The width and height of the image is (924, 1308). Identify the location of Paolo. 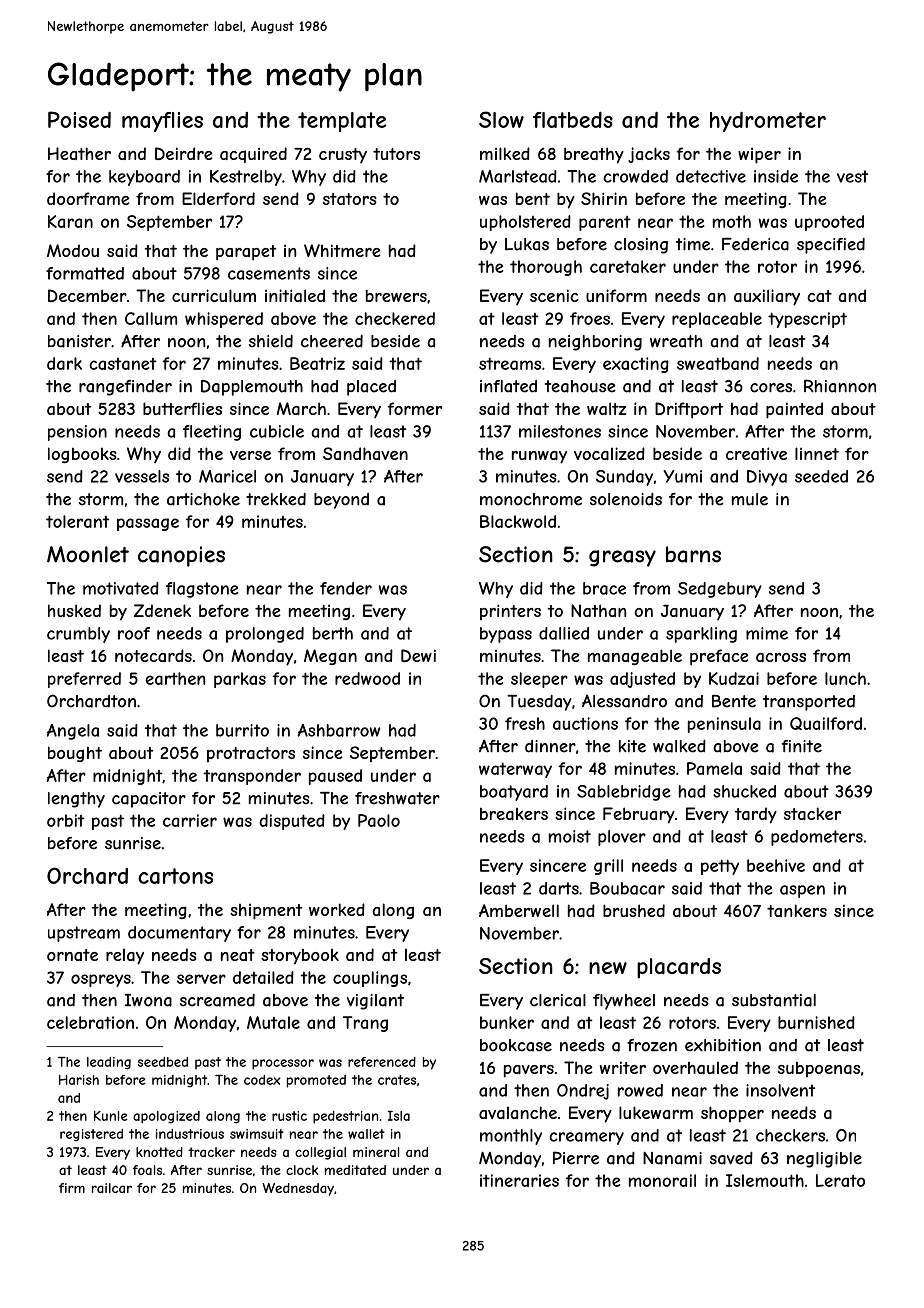
(379, 820).
